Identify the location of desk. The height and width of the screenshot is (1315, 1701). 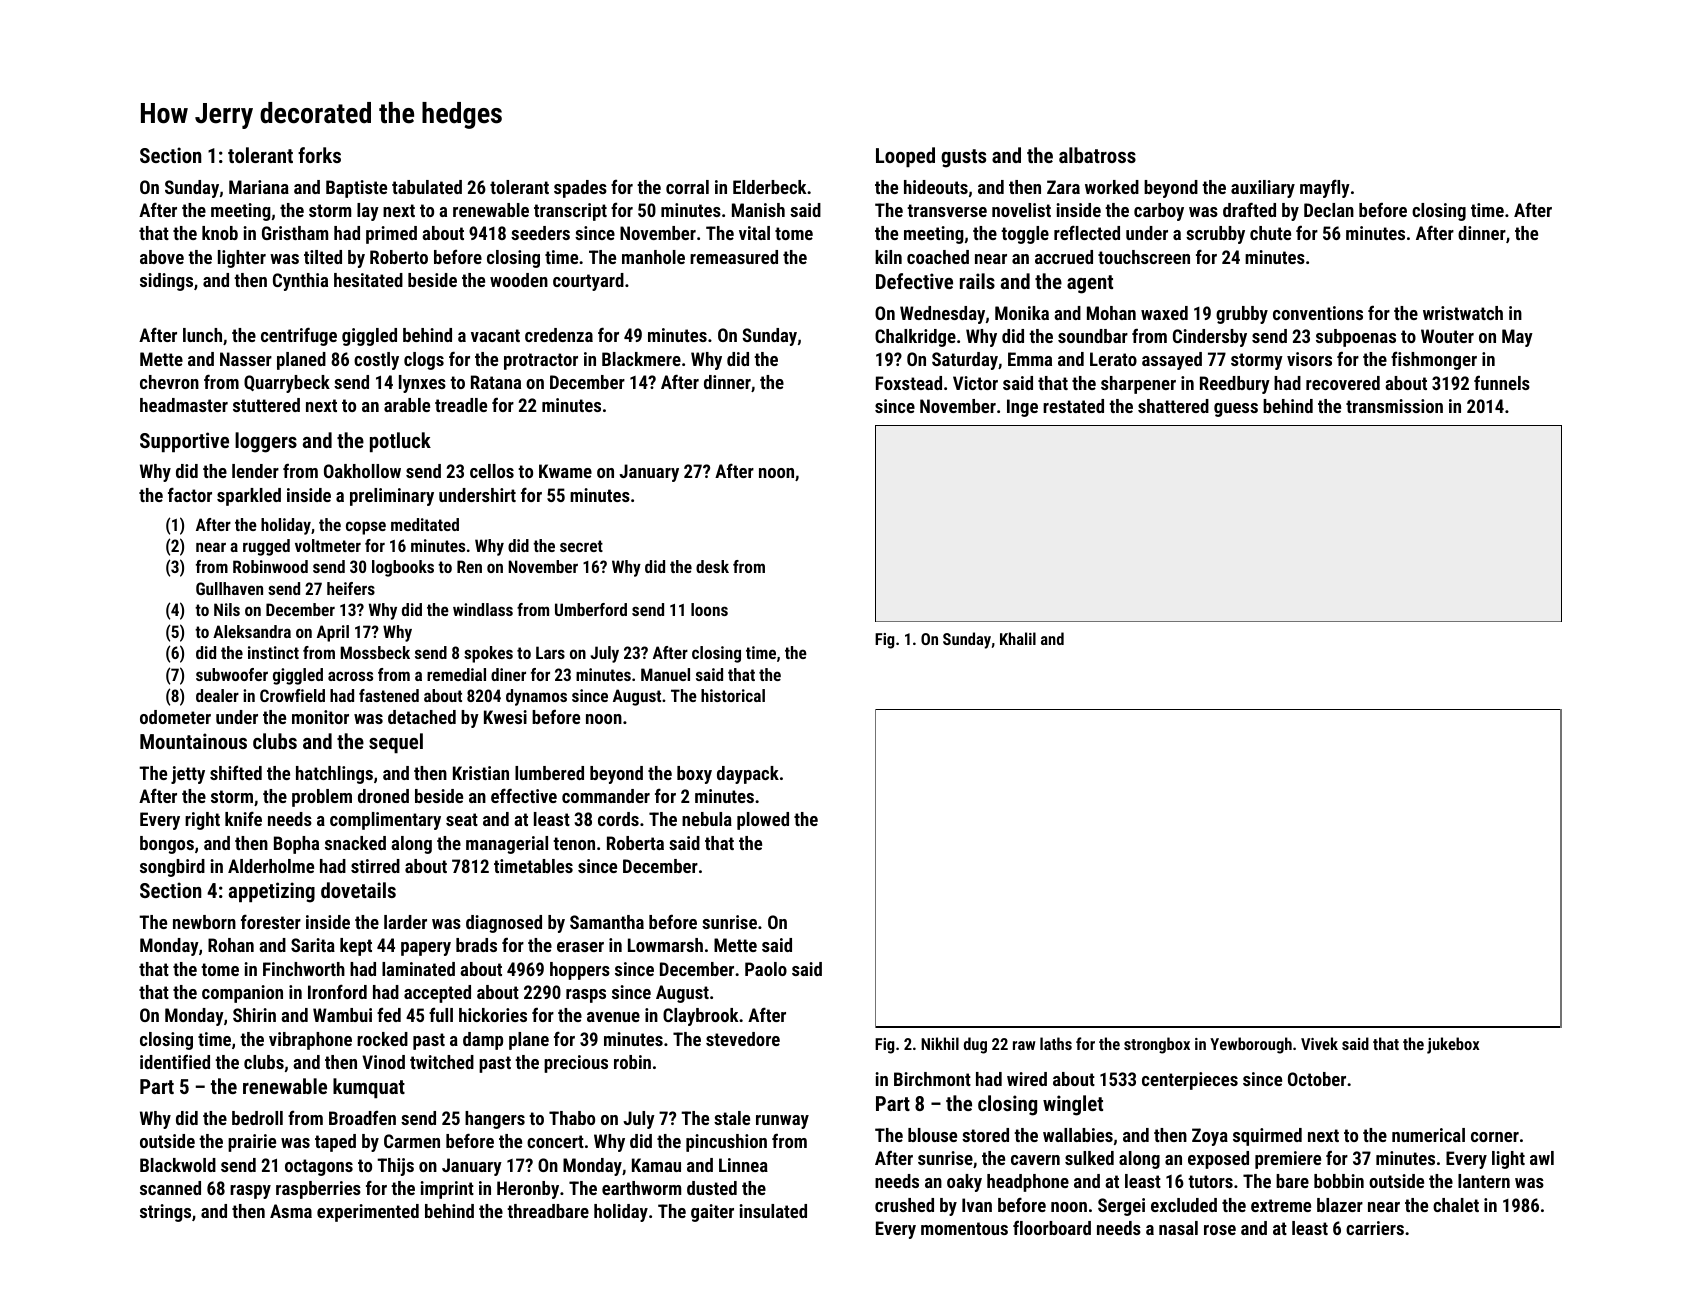
(712, 566).
